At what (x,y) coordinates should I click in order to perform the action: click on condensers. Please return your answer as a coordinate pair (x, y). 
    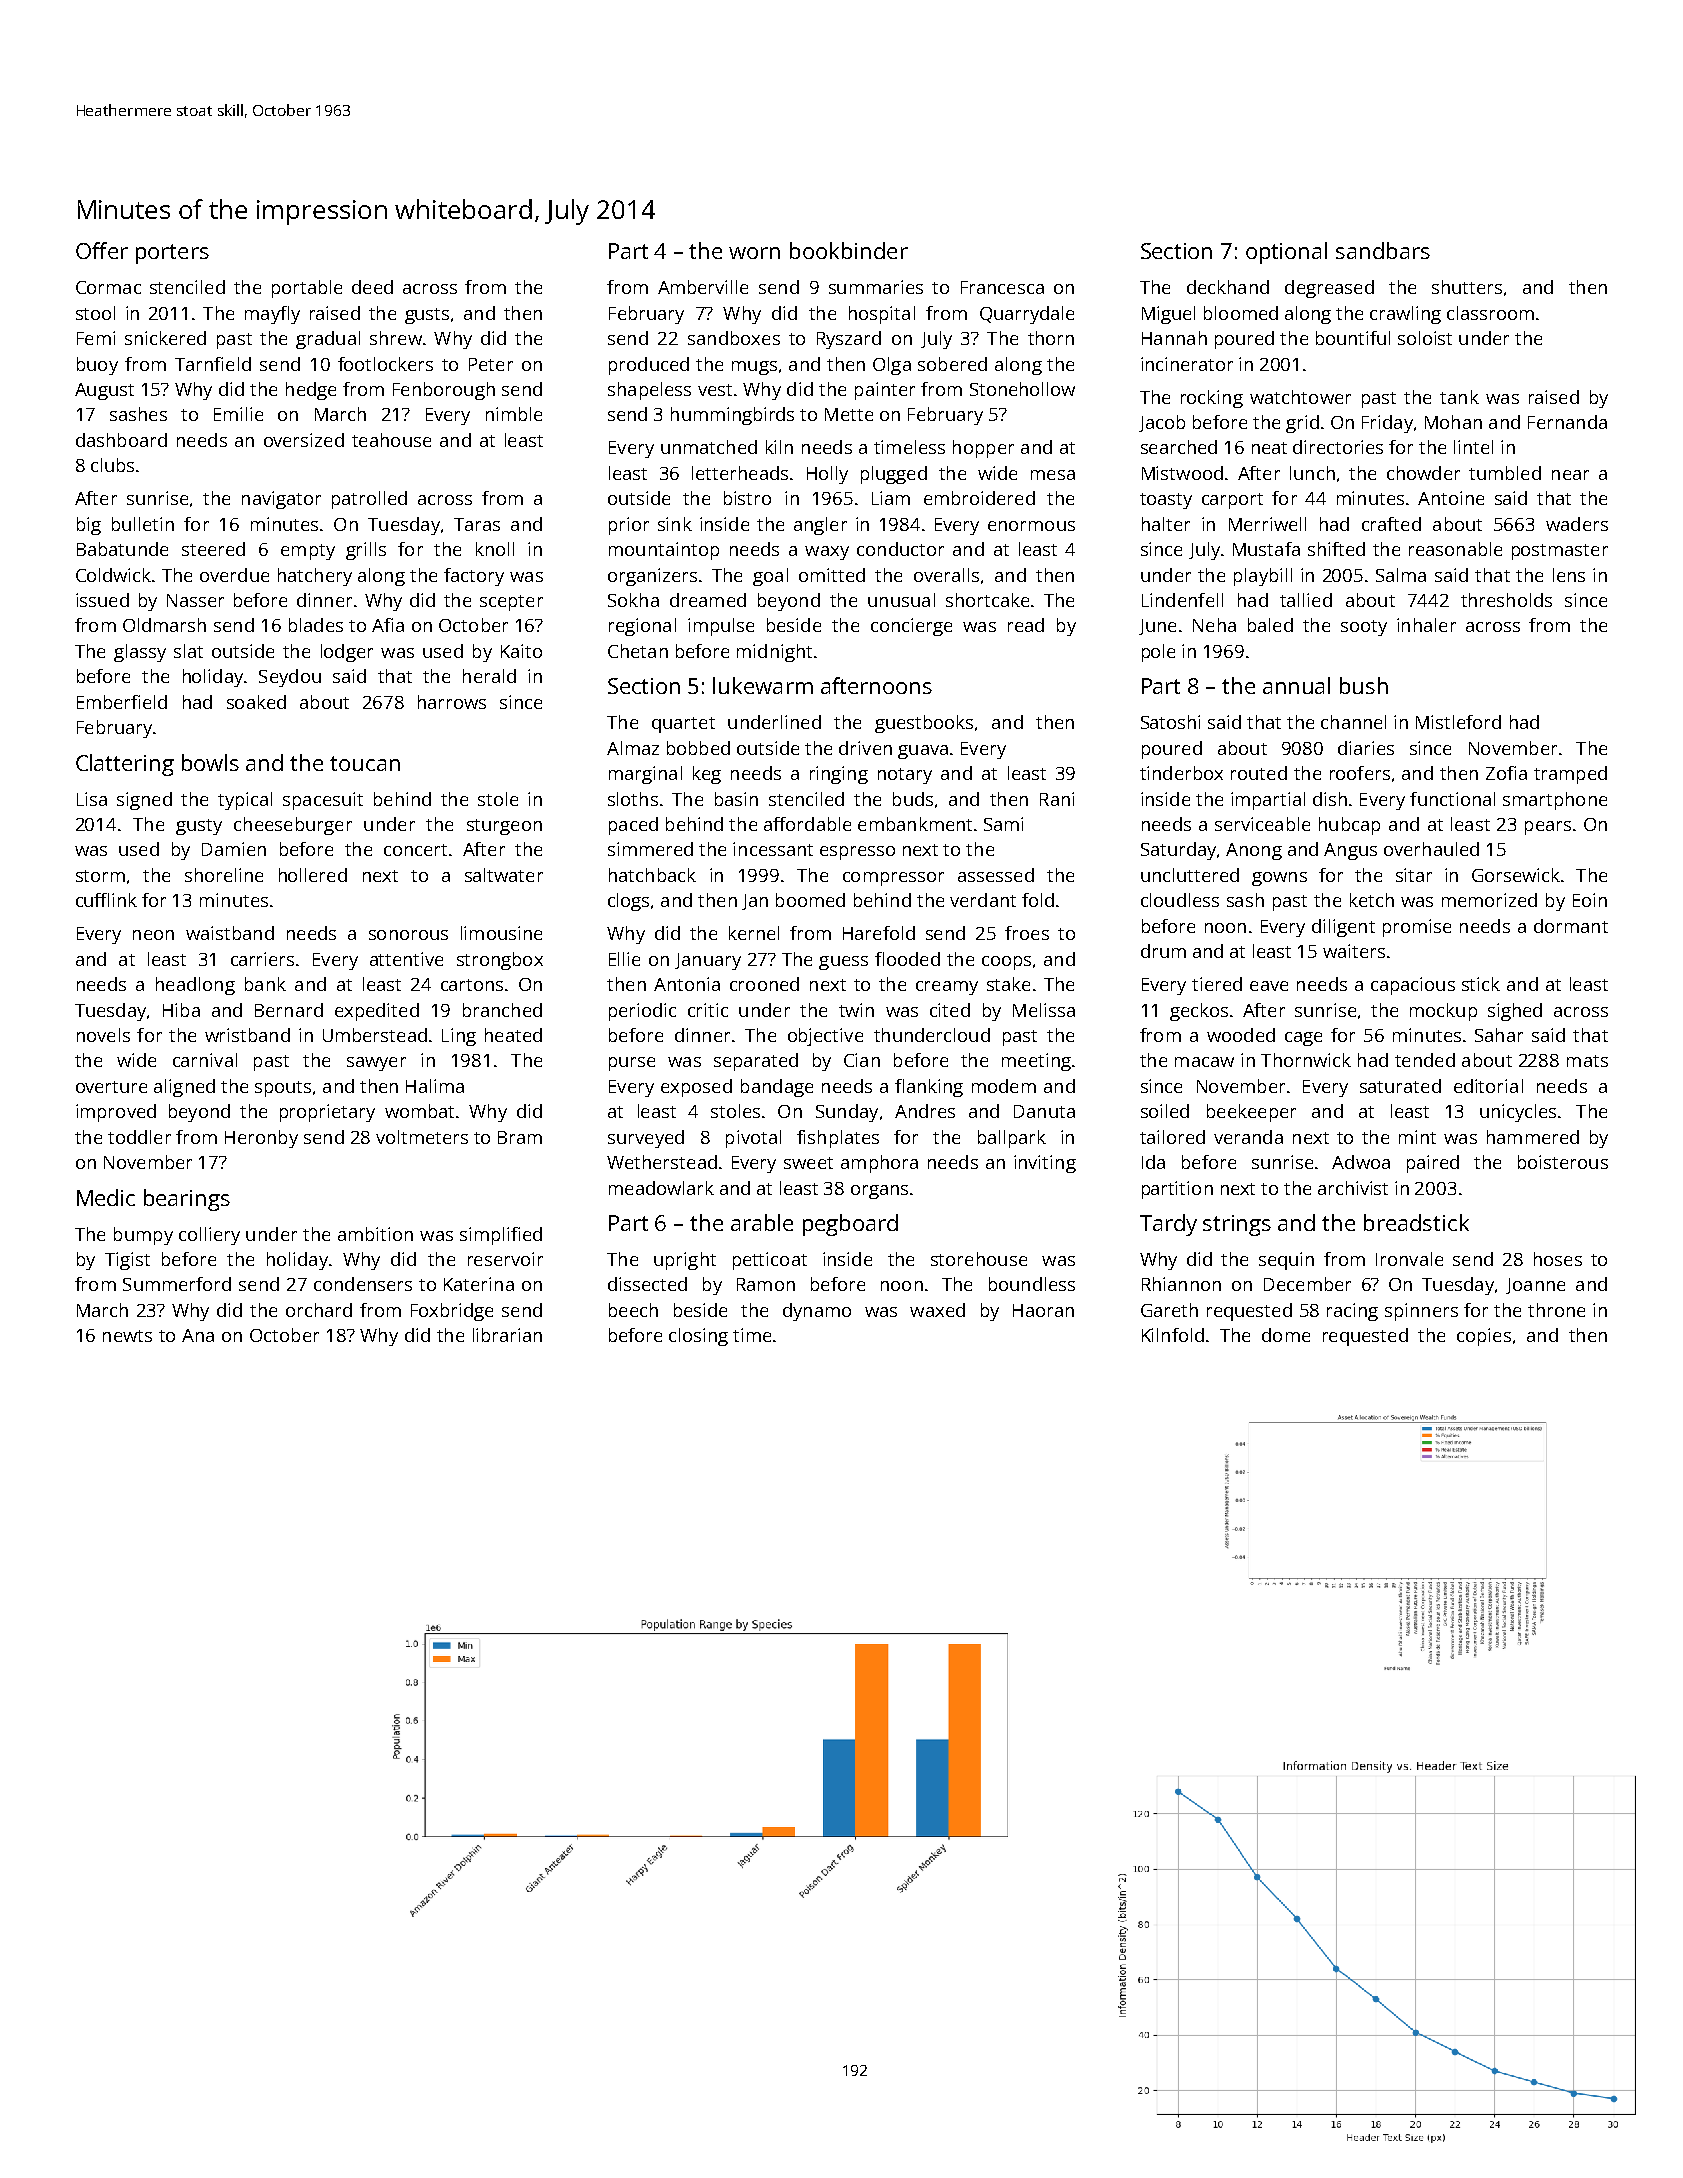
    Looking at the image, I should click on (363, 1284).
